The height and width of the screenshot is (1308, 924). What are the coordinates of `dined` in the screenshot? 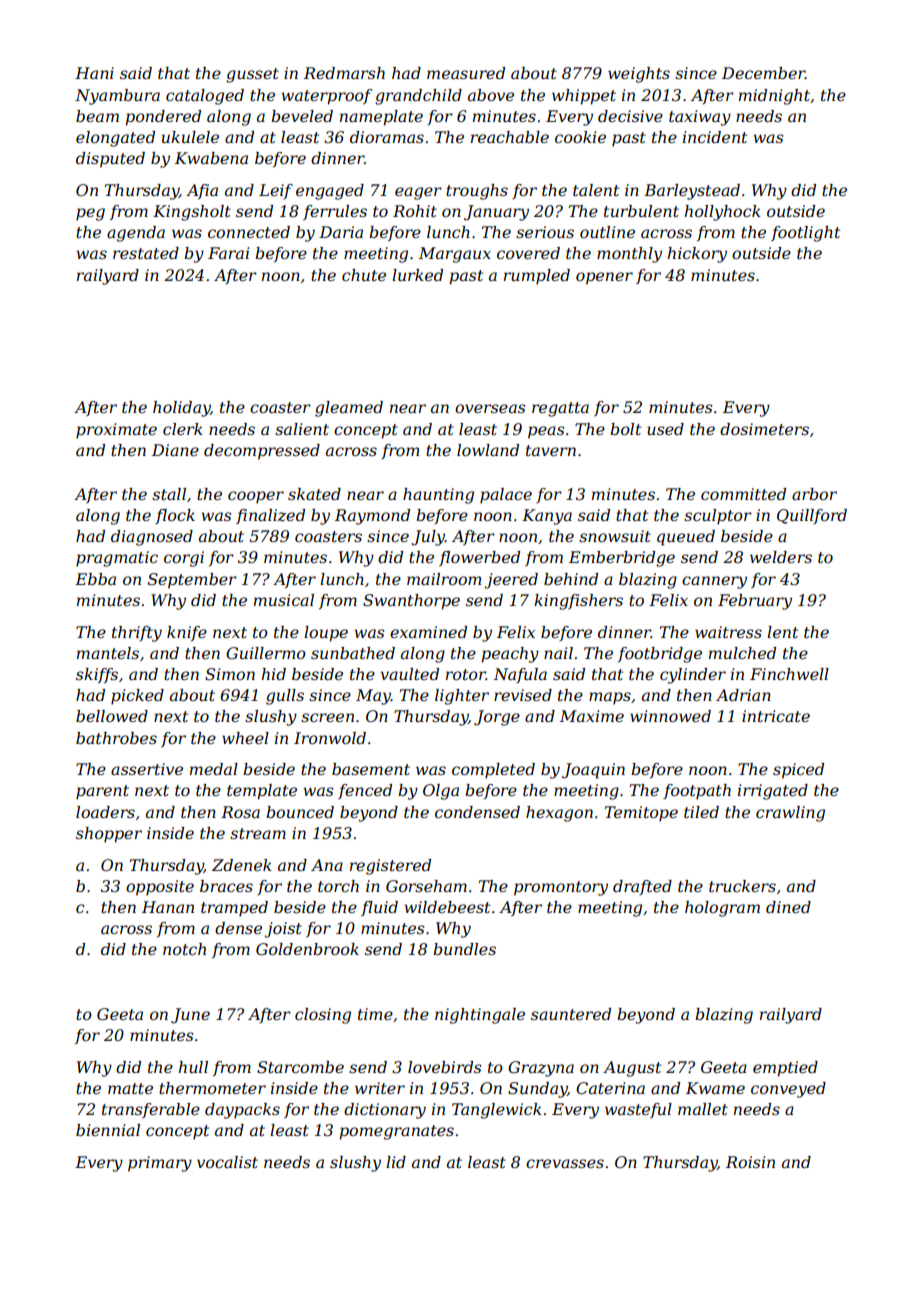 It's located at (788, 907).
